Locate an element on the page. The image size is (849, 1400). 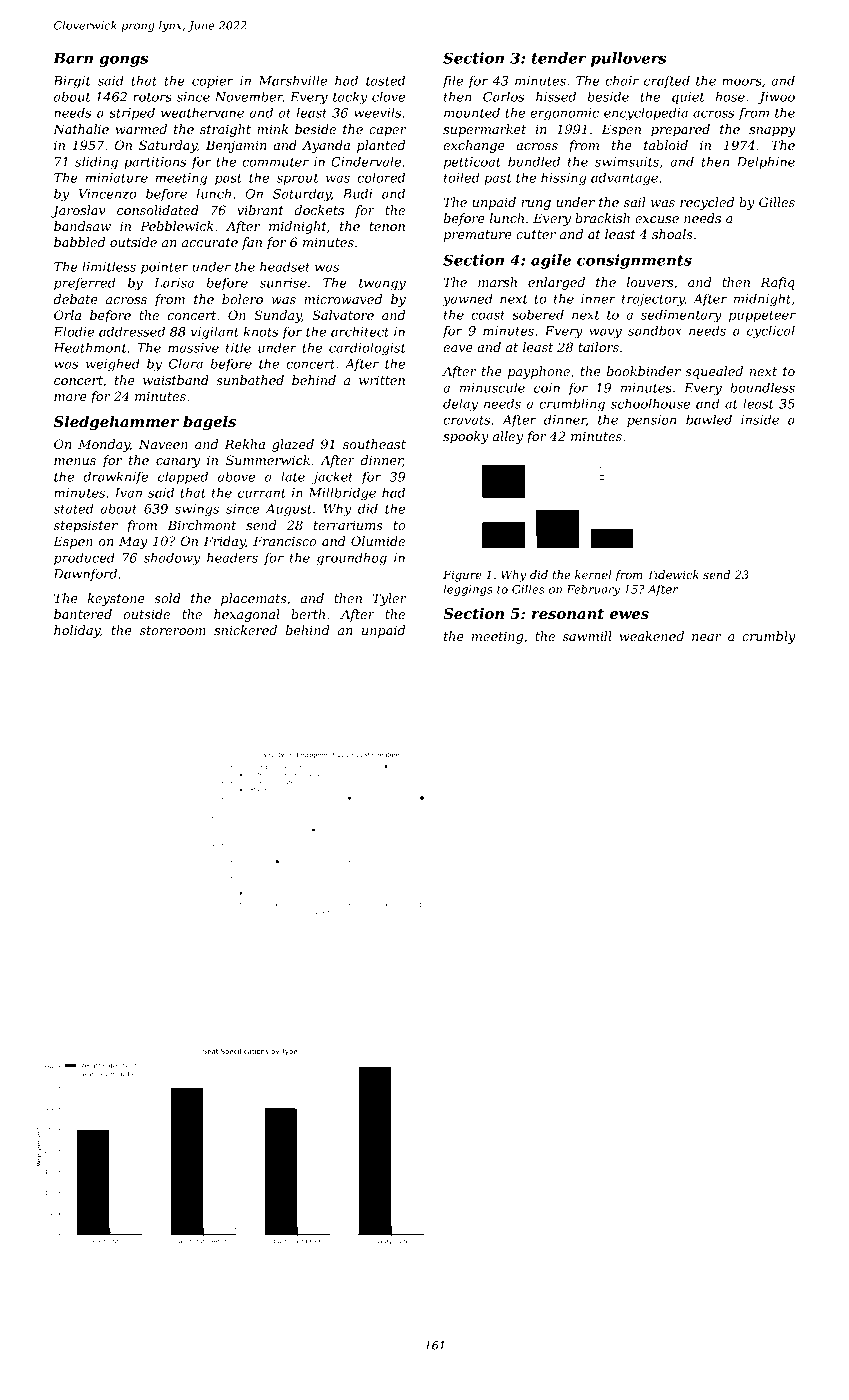
crumbly is located at coordinates (768, 637).
